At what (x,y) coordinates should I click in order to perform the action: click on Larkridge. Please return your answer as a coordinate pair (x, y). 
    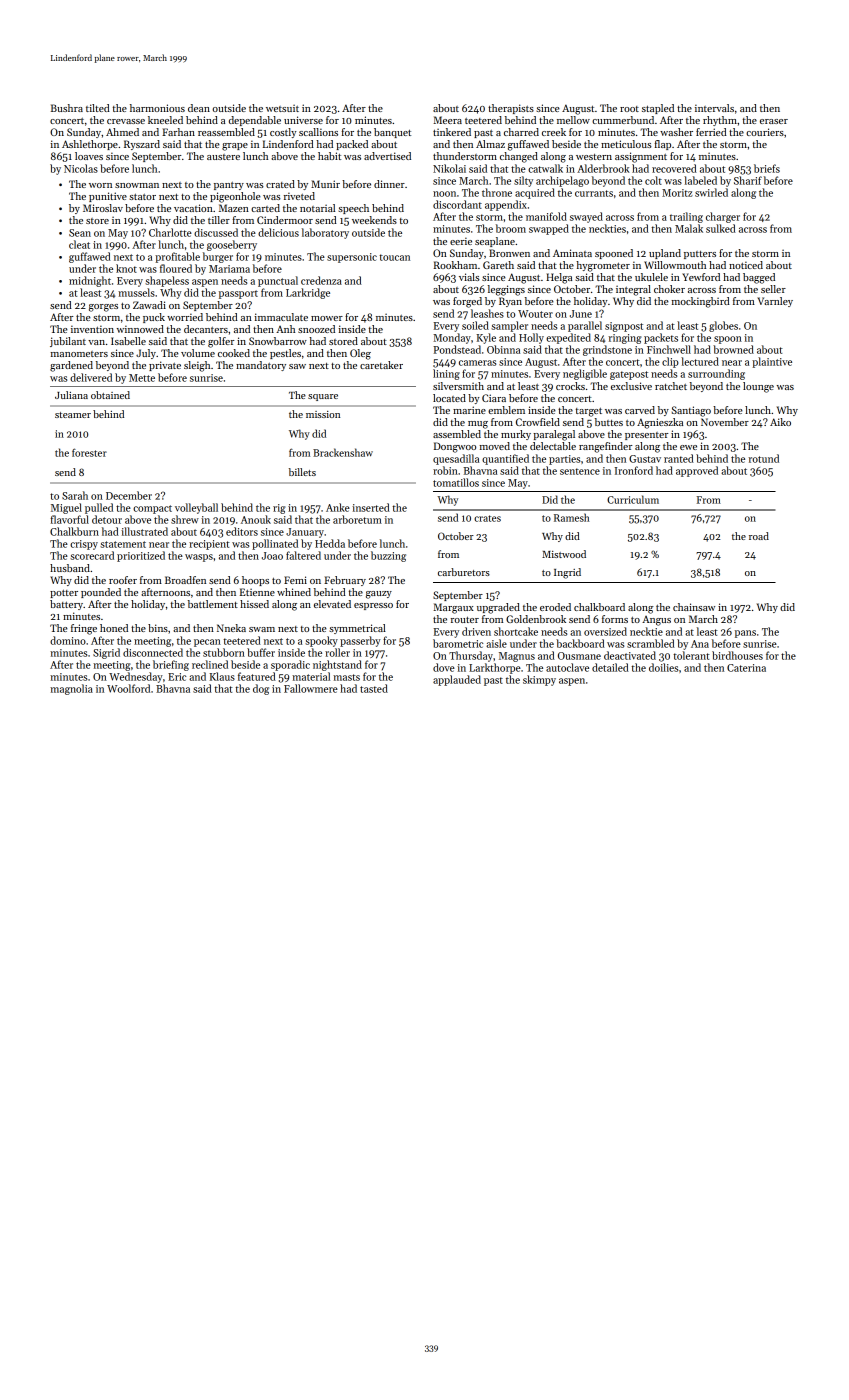
    Looking at the image, I should click on (308, 293).
